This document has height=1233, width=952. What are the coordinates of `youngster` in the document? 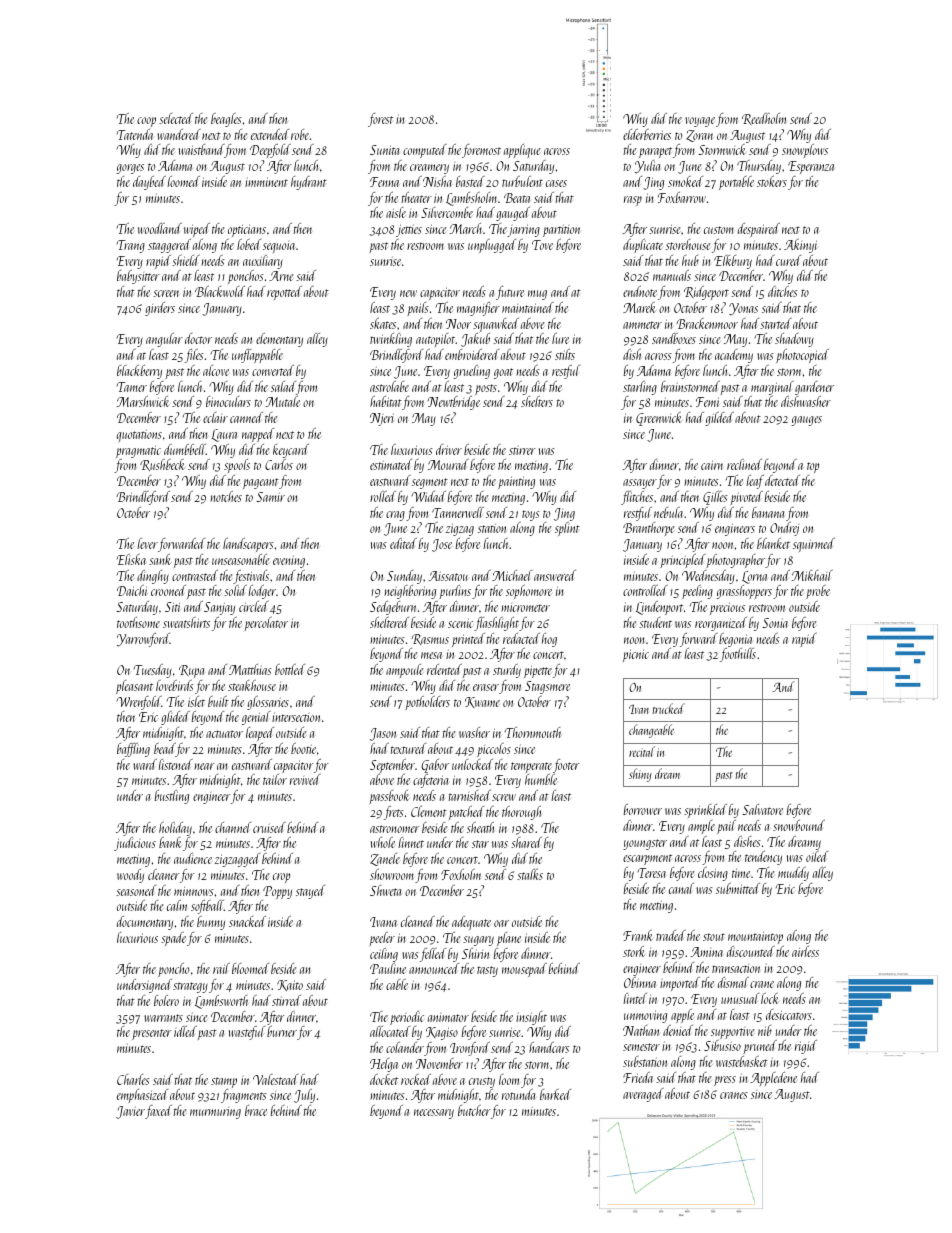 It's located at (645, 844).
